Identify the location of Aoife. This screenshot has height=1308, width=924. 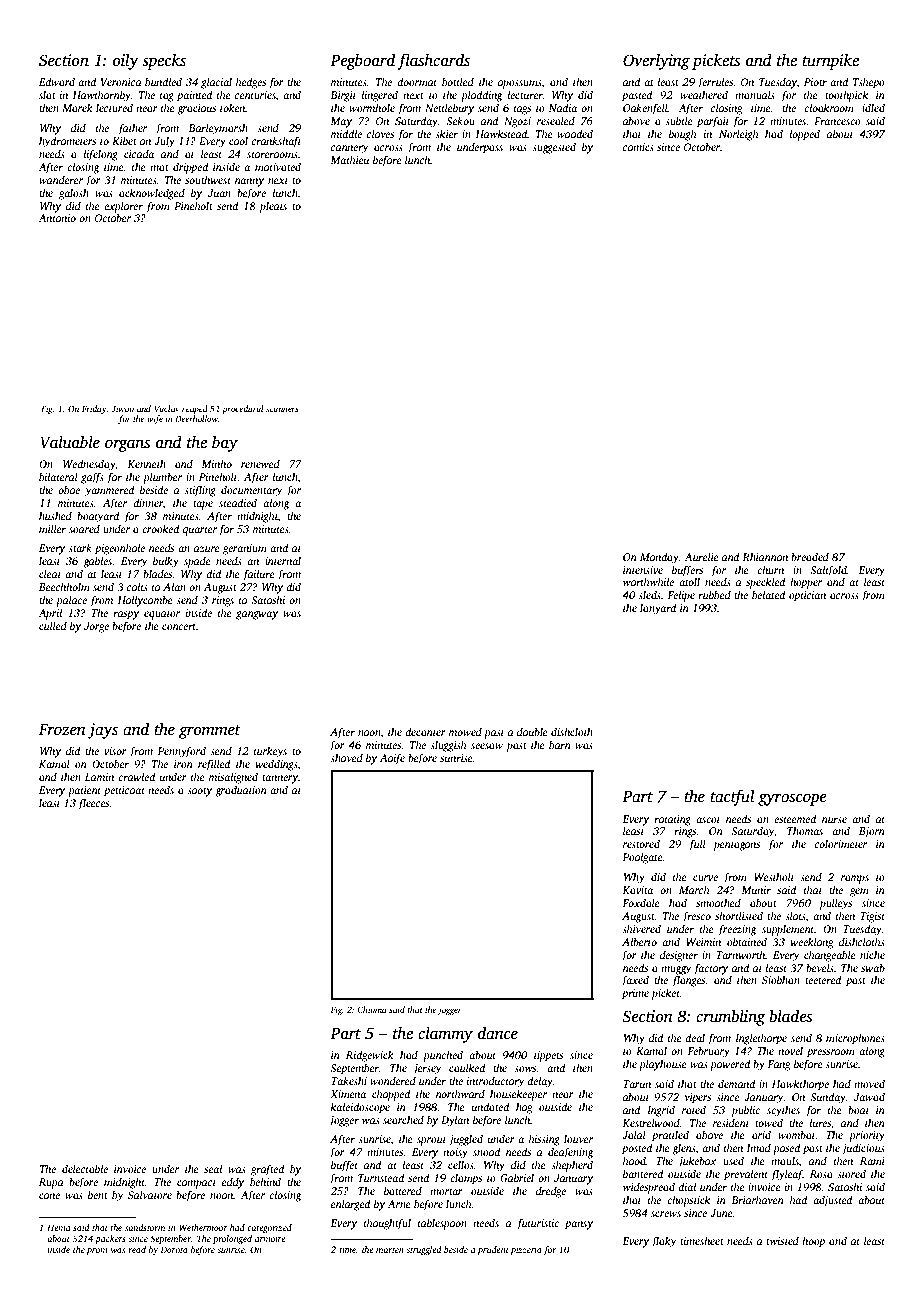
(392, 759).
